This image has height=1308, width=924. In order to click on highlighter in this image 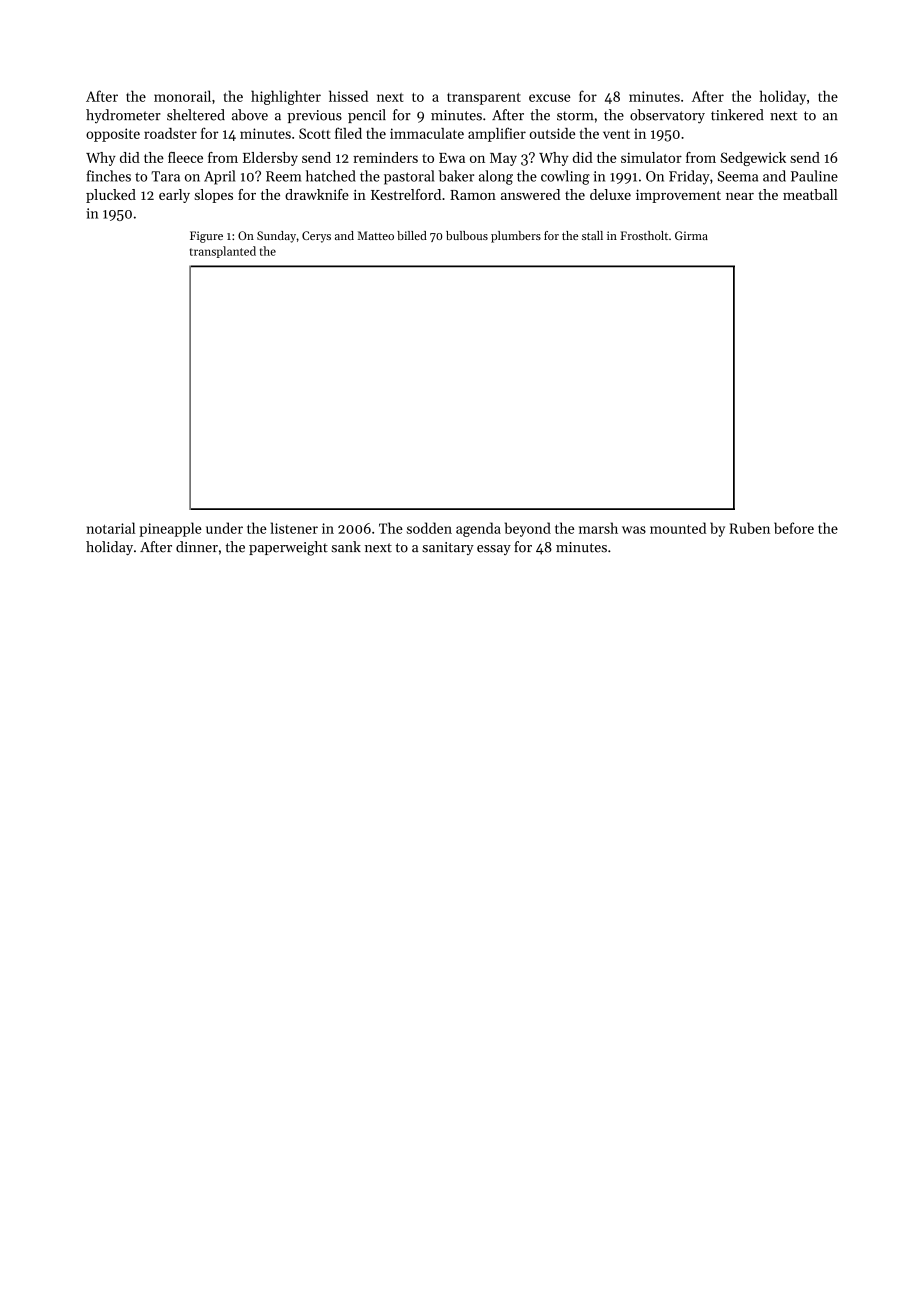, I will do `click(286, 97)`.
